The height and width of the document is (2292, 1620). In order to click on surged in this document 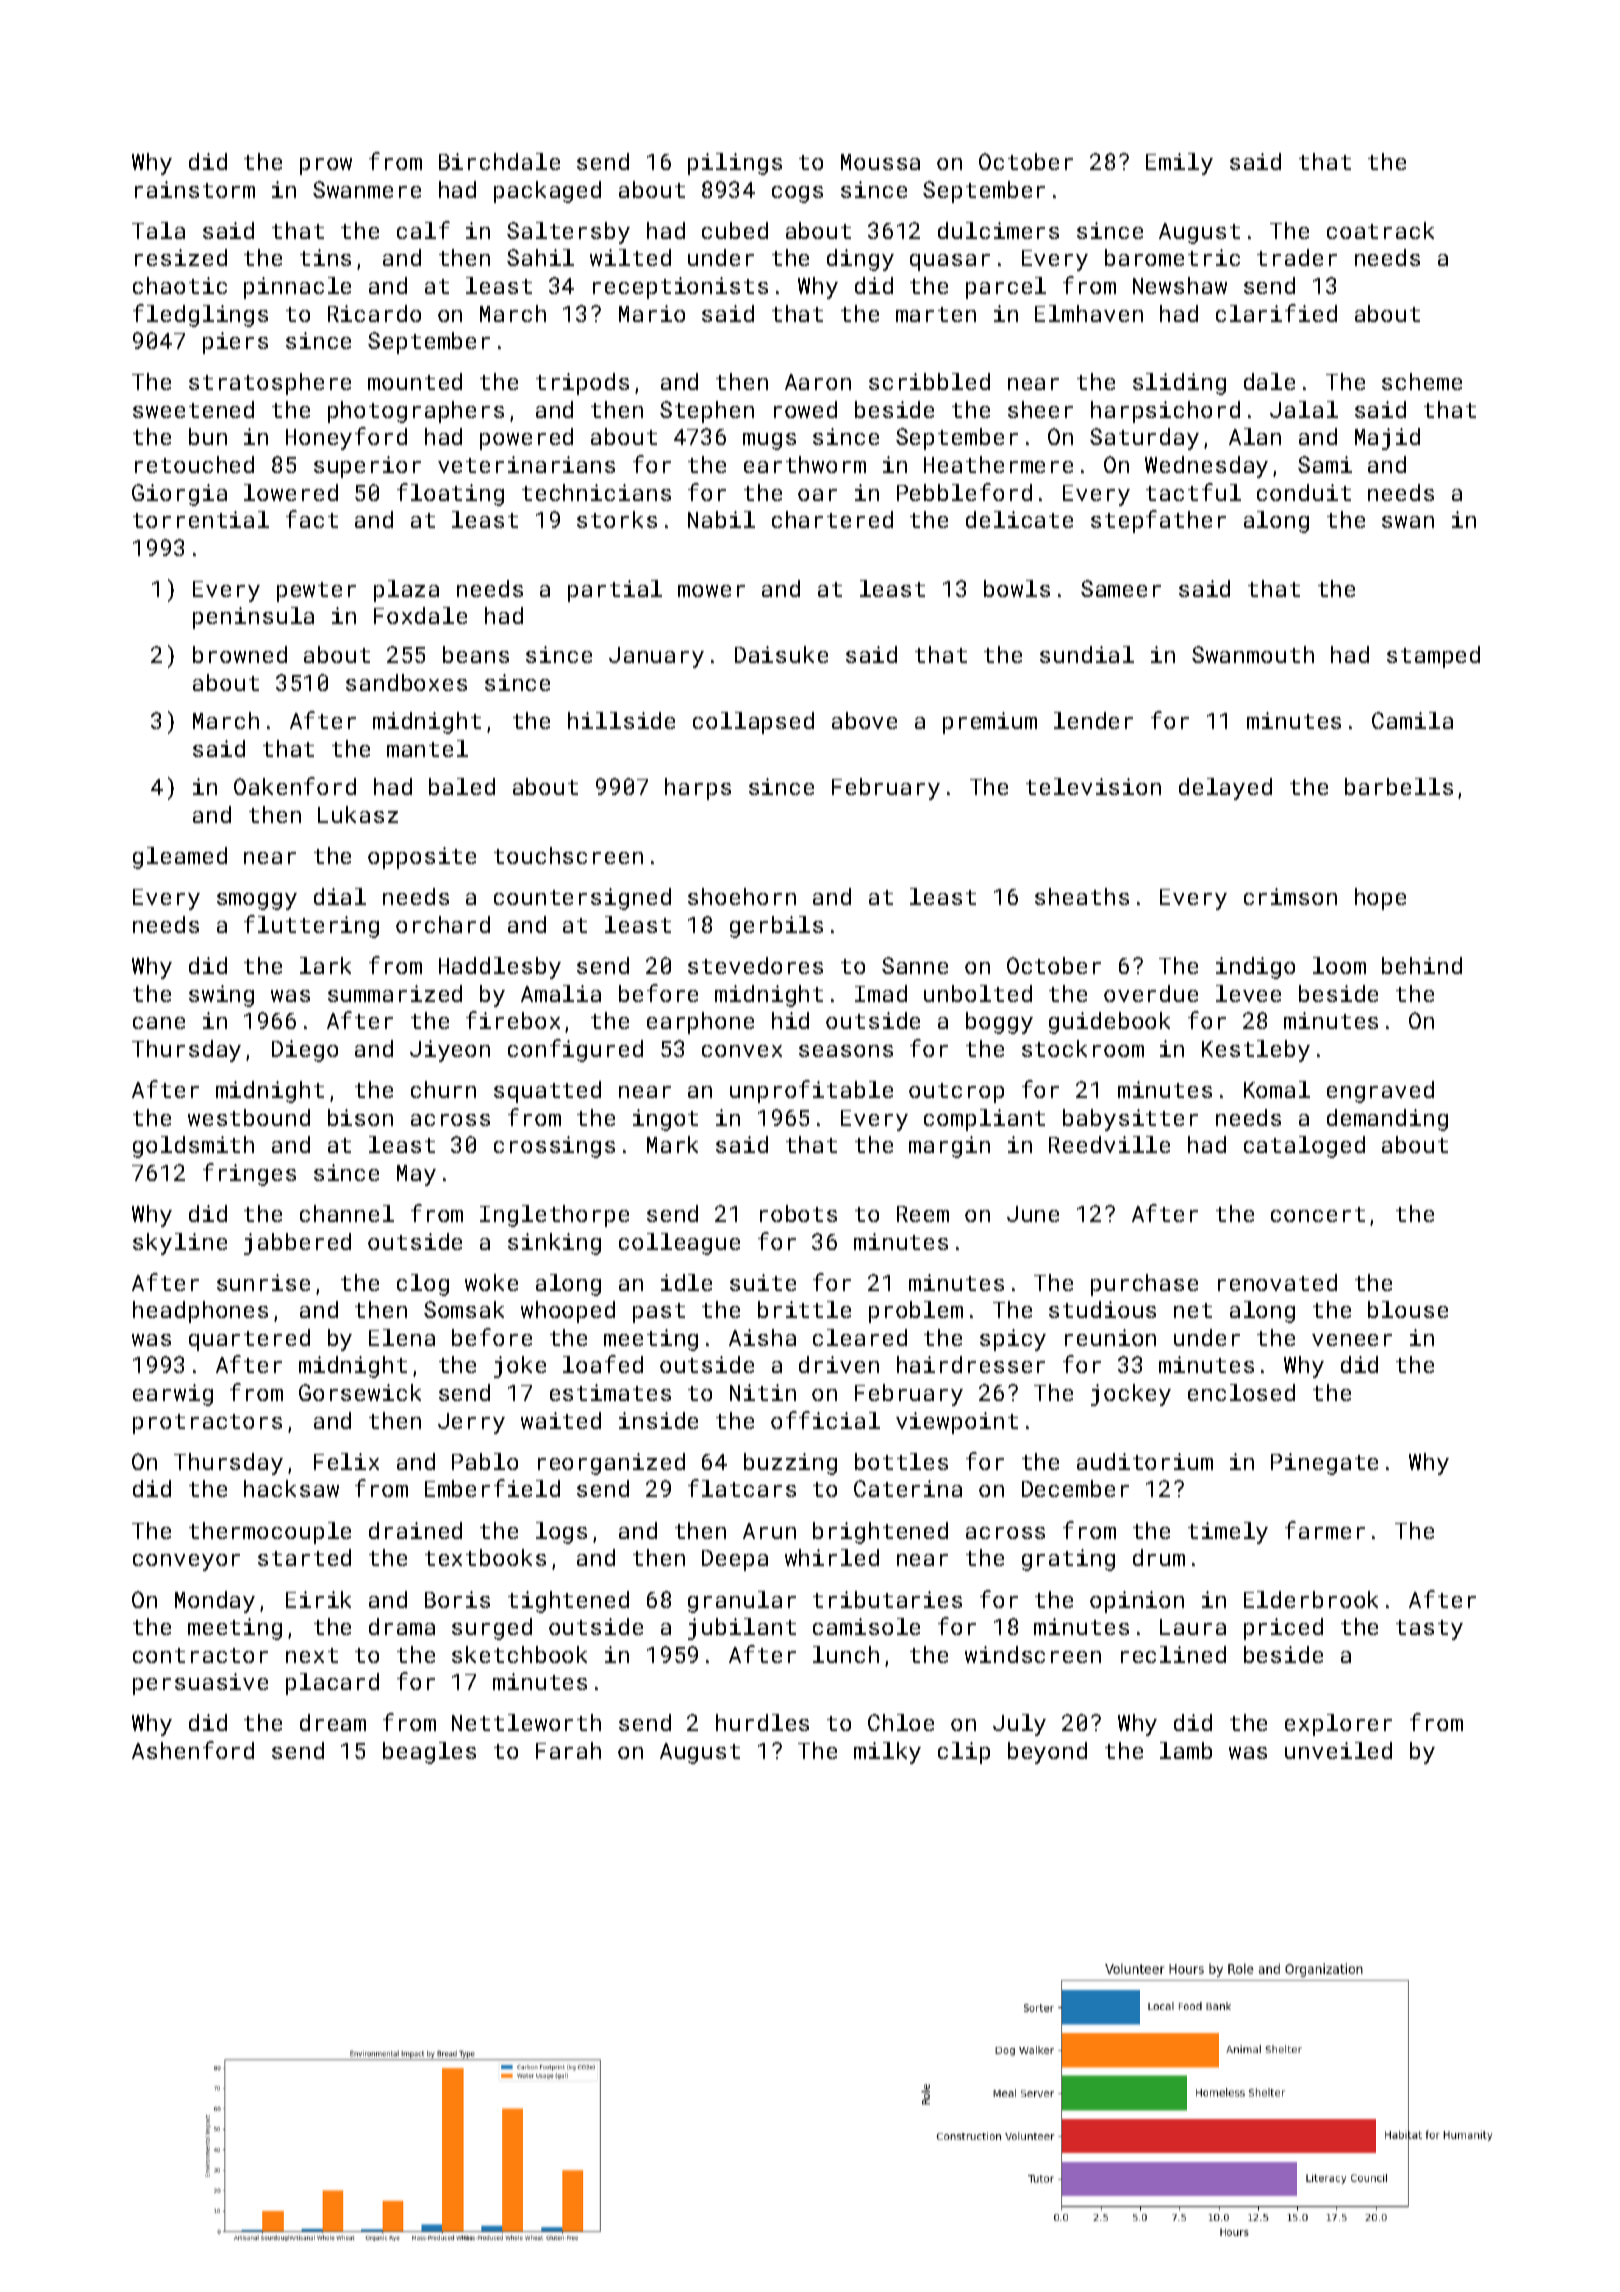, I will do `click(492, 1629)`.
